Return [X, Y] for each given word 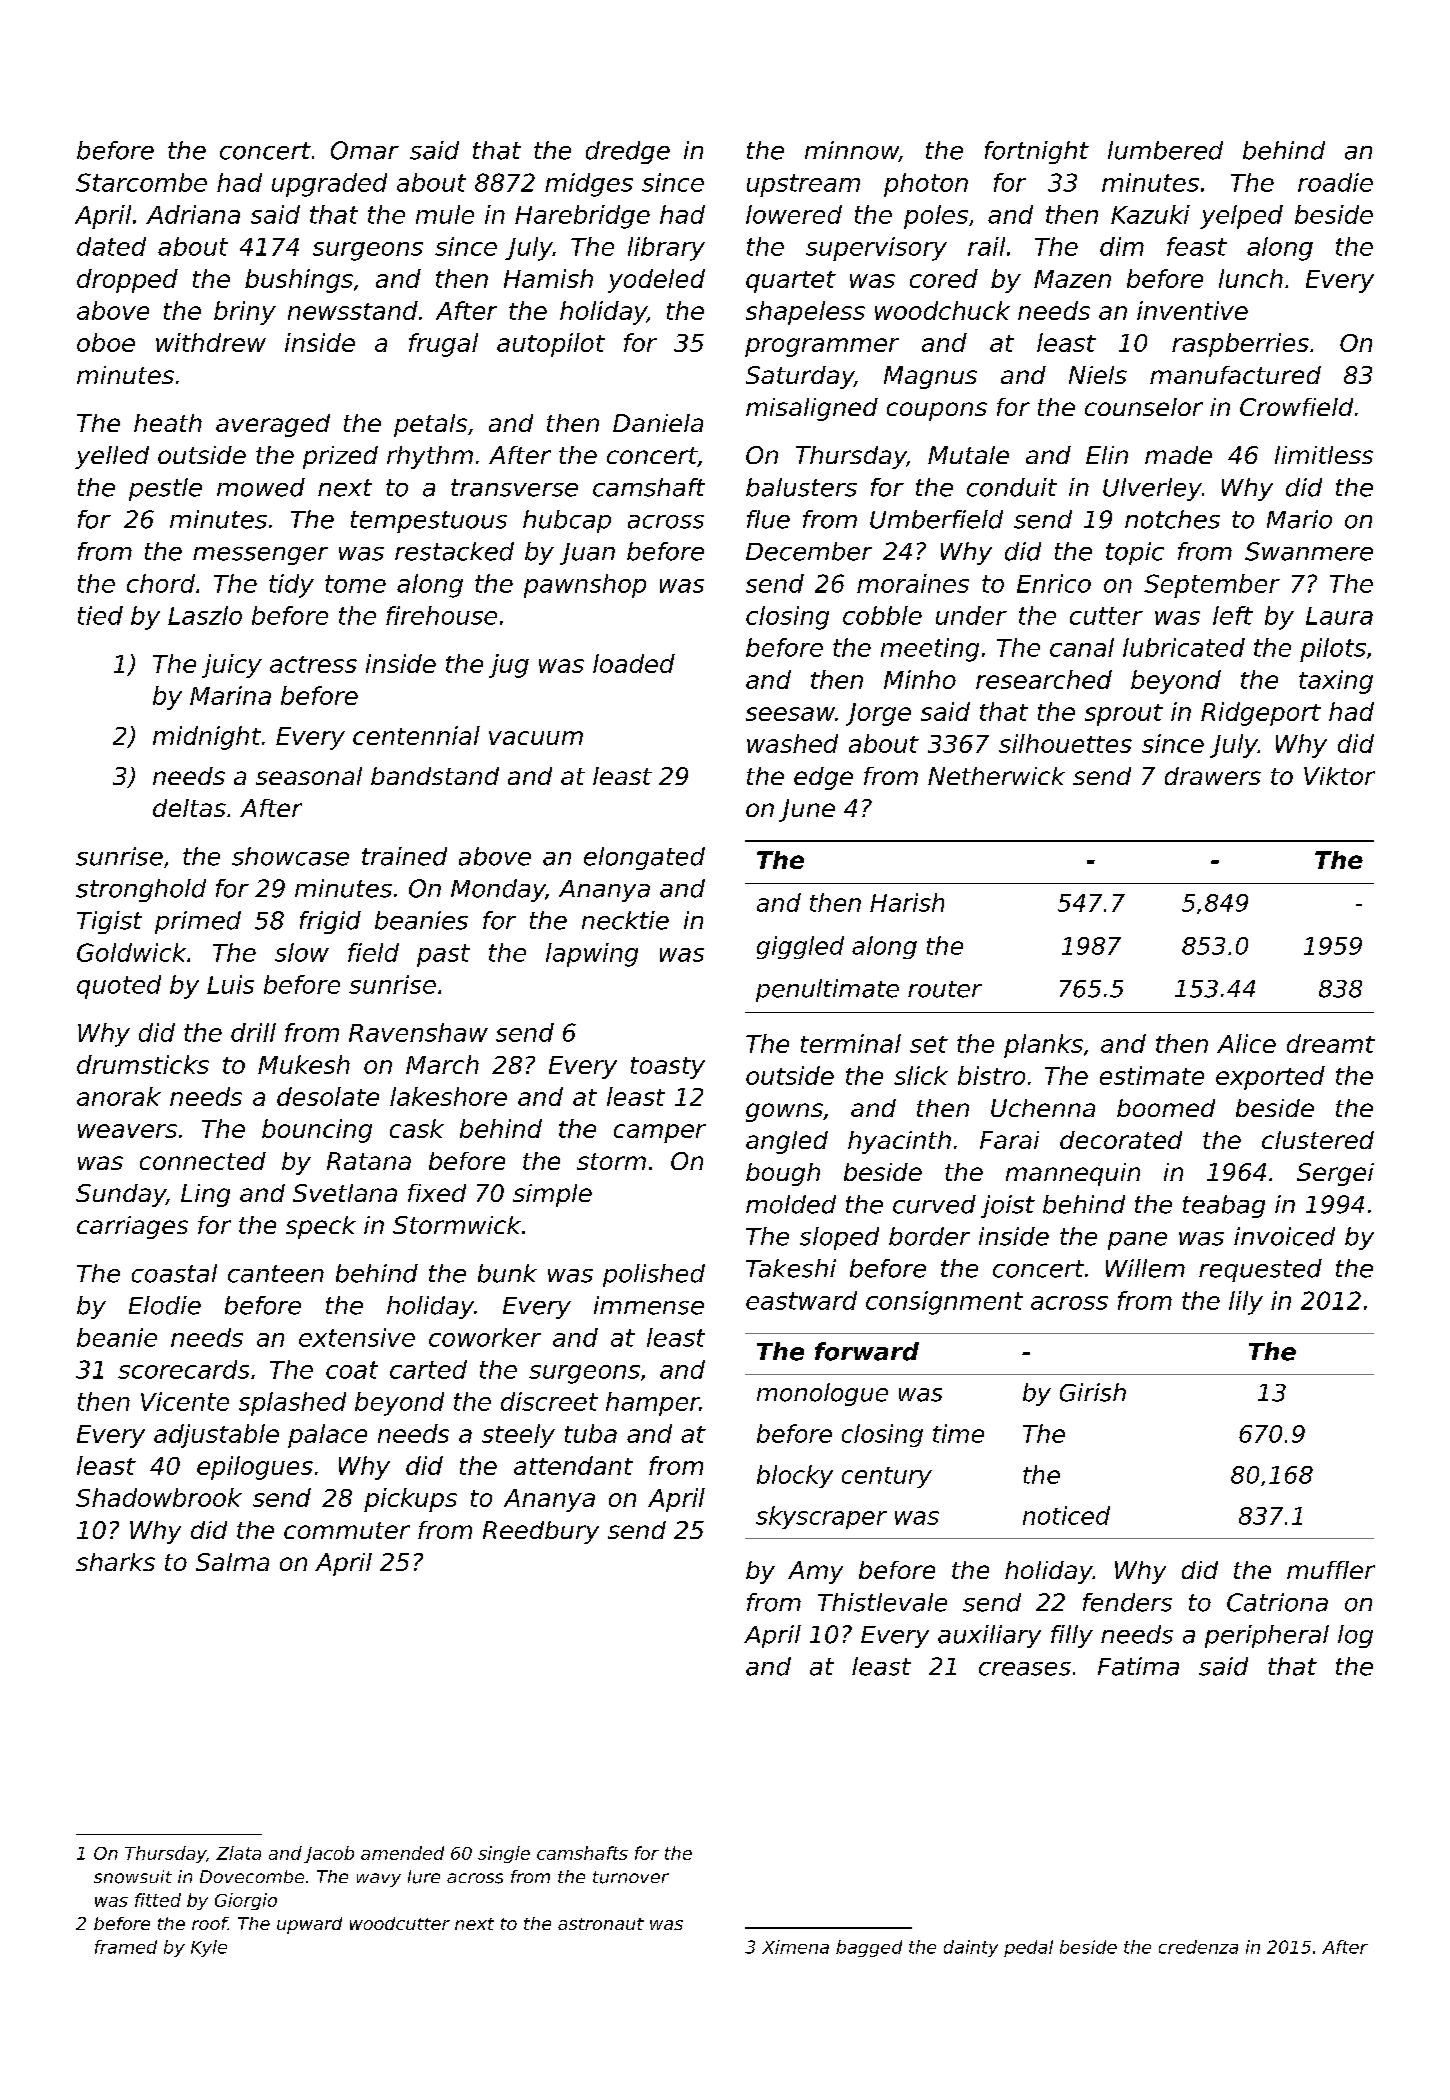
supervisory [876, 249]
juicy [232, 666]
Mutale [968, 455]
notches [1172, 519]
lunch [1251, 278]
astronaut [601, 1924]
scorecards [183, 1369]
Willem [1145, 1268]
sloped [839, 1238]
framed [126, 1947]
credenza [1198, 1947]
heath [168, 423]
